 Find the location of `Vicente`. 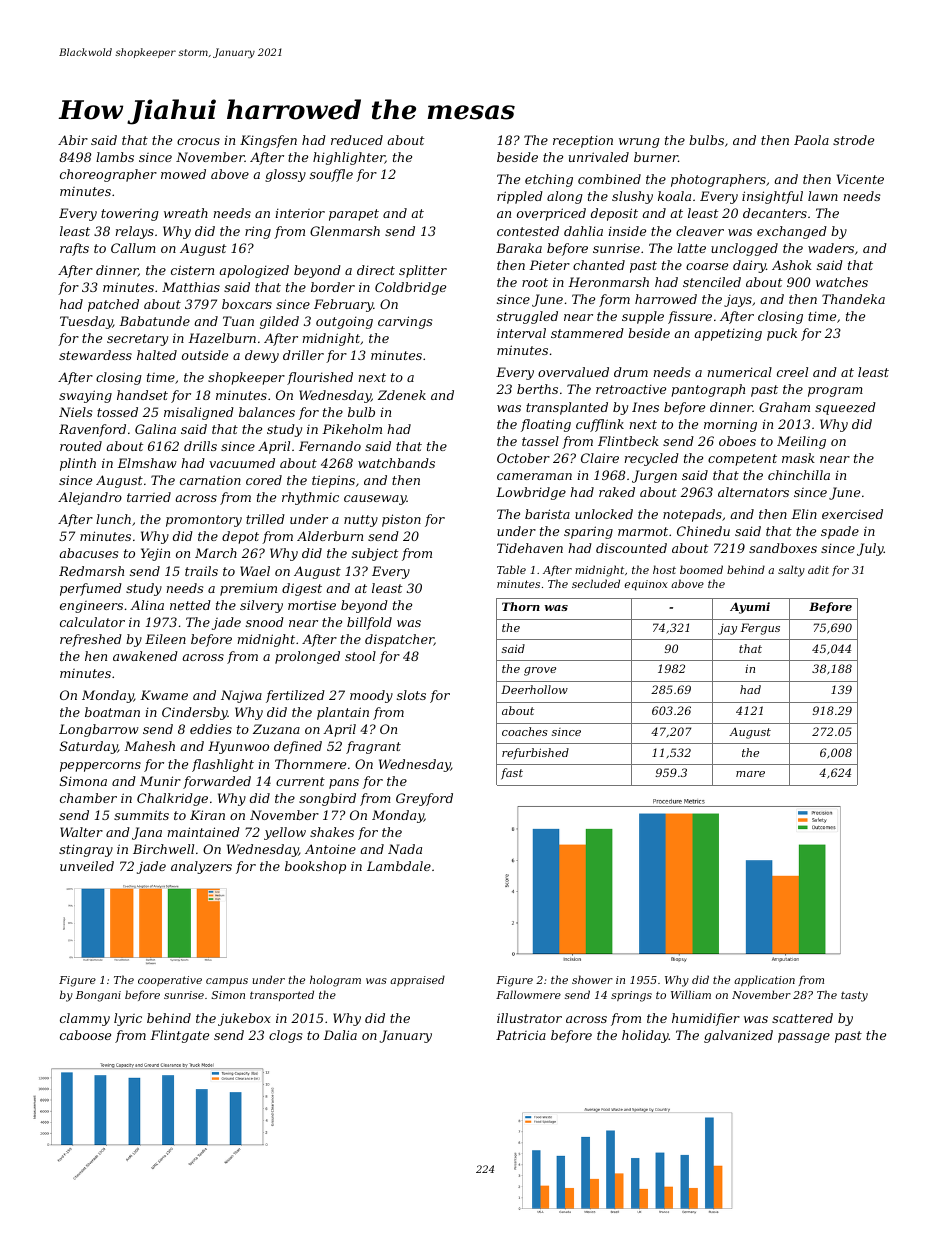

Vicente is located at coordinates (860, 179).
